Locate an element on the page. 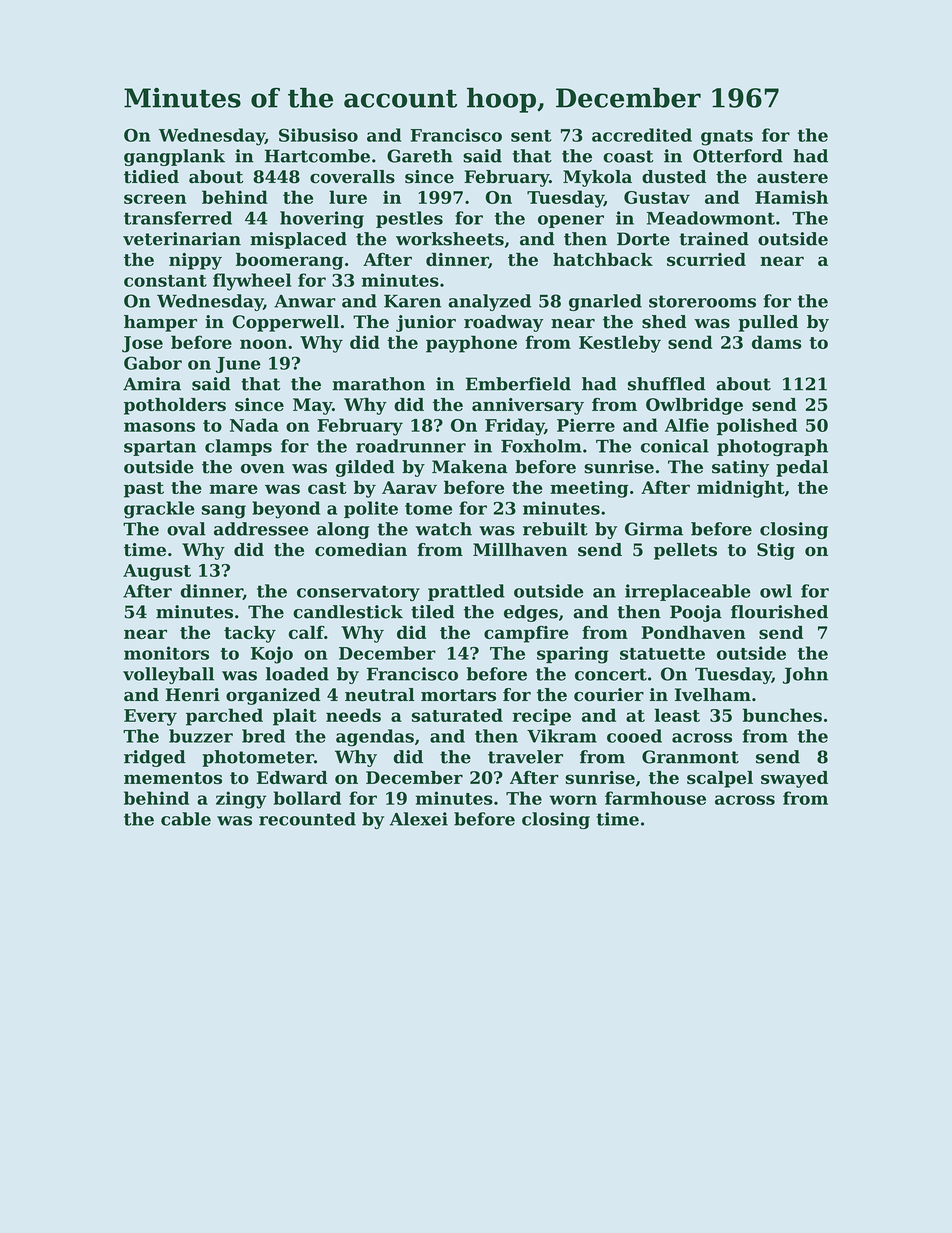  Sibusiso is located at coordinates (318, 135).
